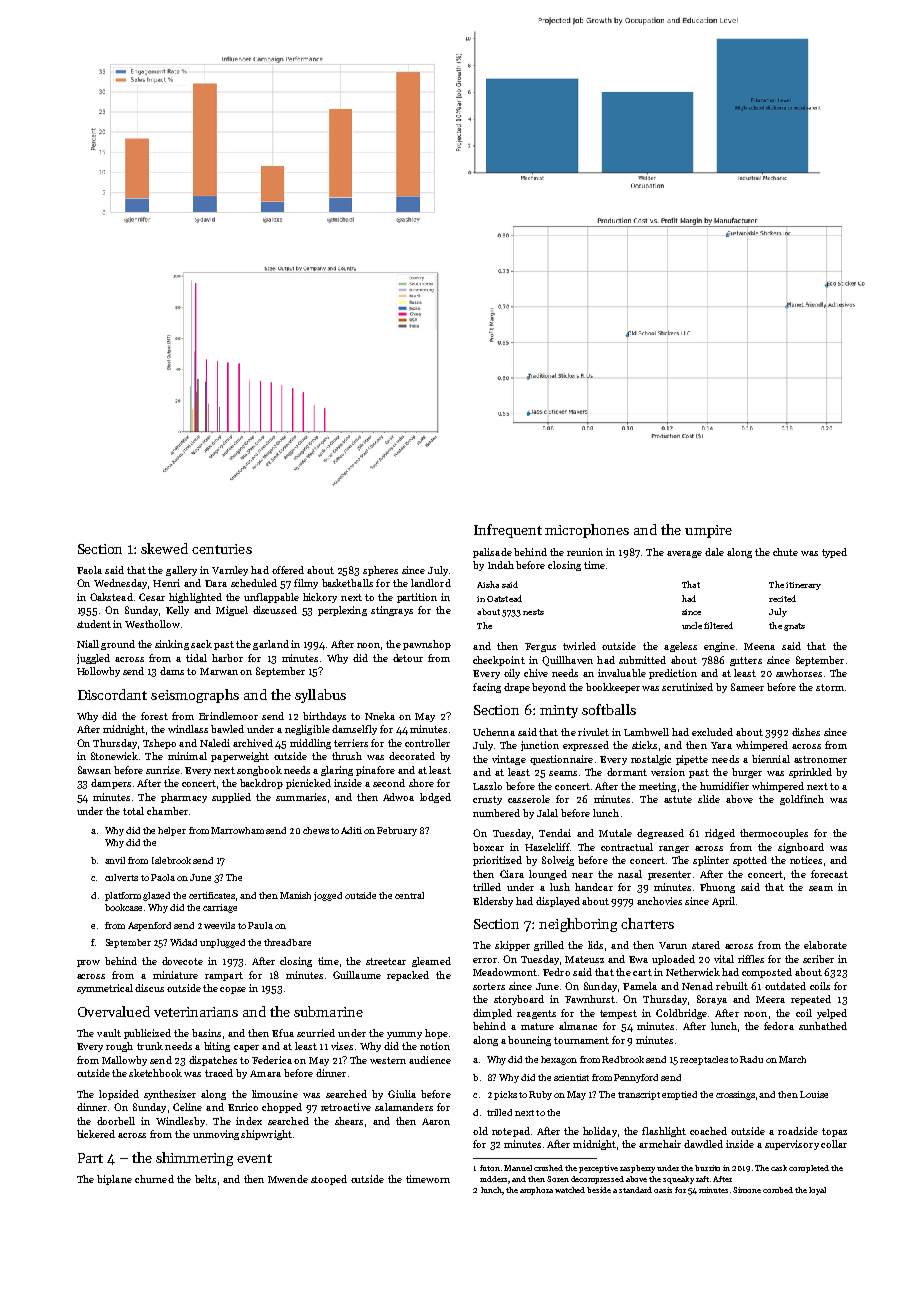 The width and height of the image is (924, 1308). Describe the element at coordinates (492, 1014) in the image. I see `dimpled` at that location.
